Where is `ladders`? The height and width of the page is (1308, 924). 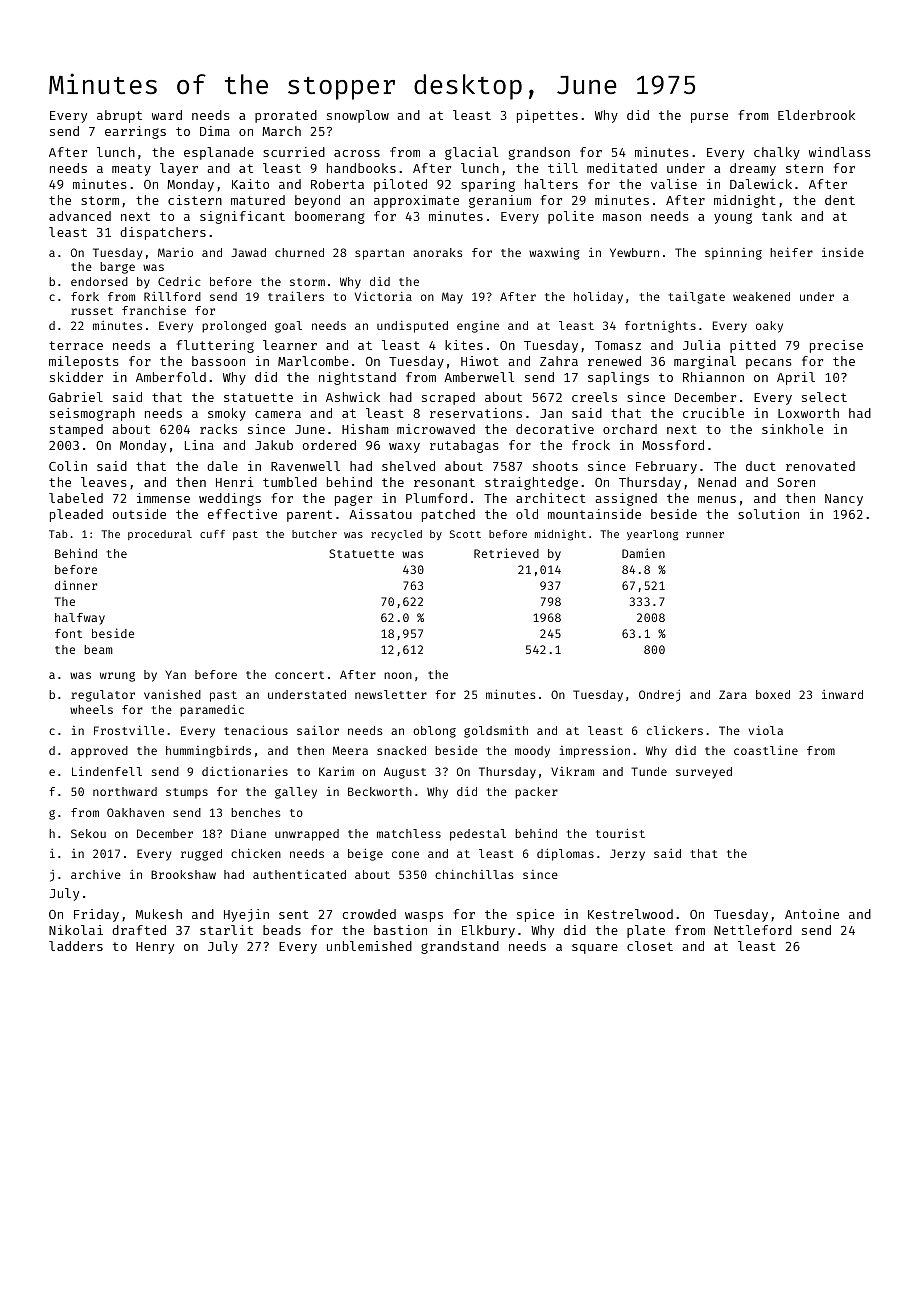
ladders is located at coordinates (76, 946).
